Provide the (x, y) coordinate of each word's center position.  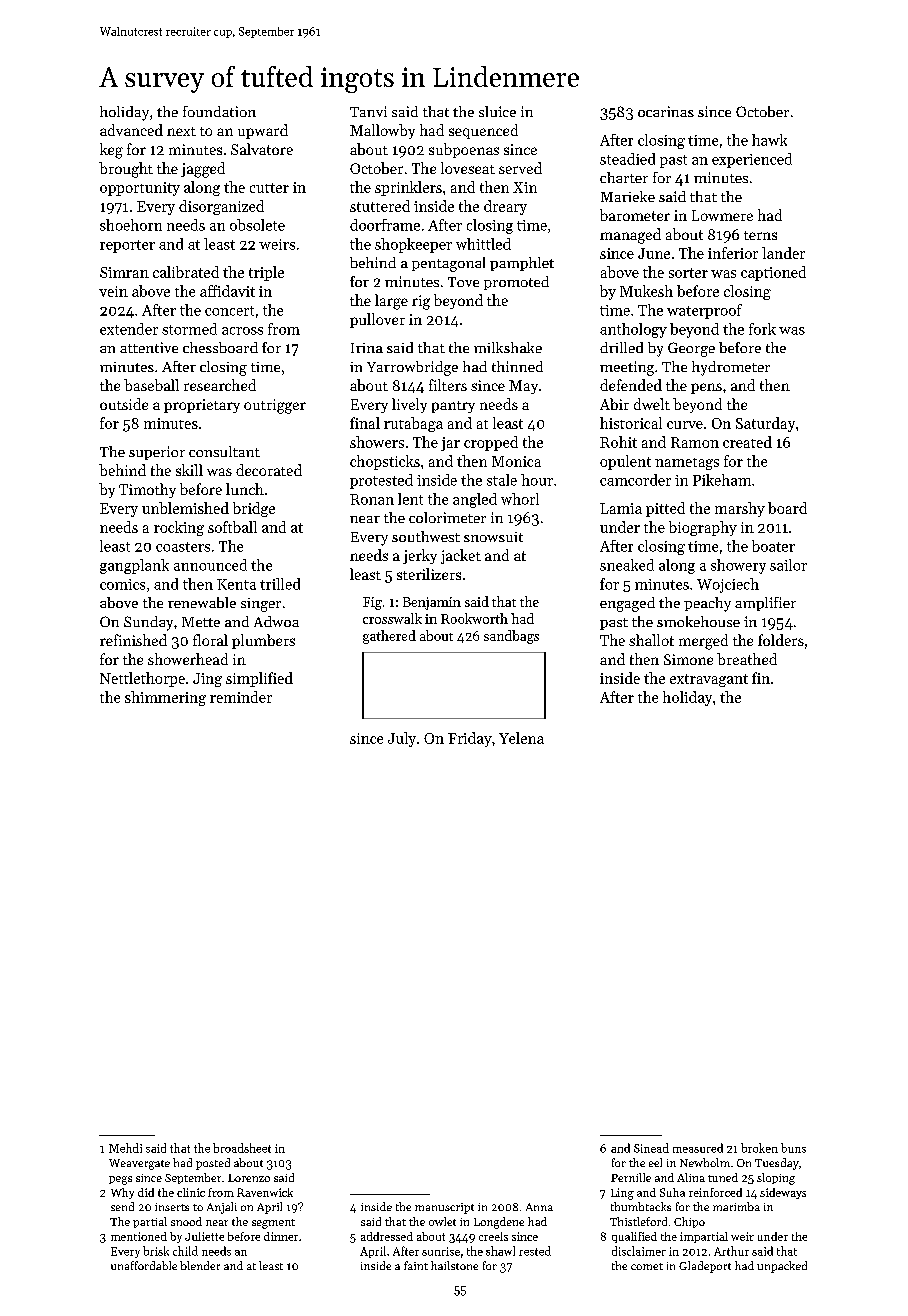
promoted (516, 283)
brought (126, 170)
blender (200, 1265)
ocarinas (666, 111)
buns (793, 1148)
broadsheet (242, 1148)
